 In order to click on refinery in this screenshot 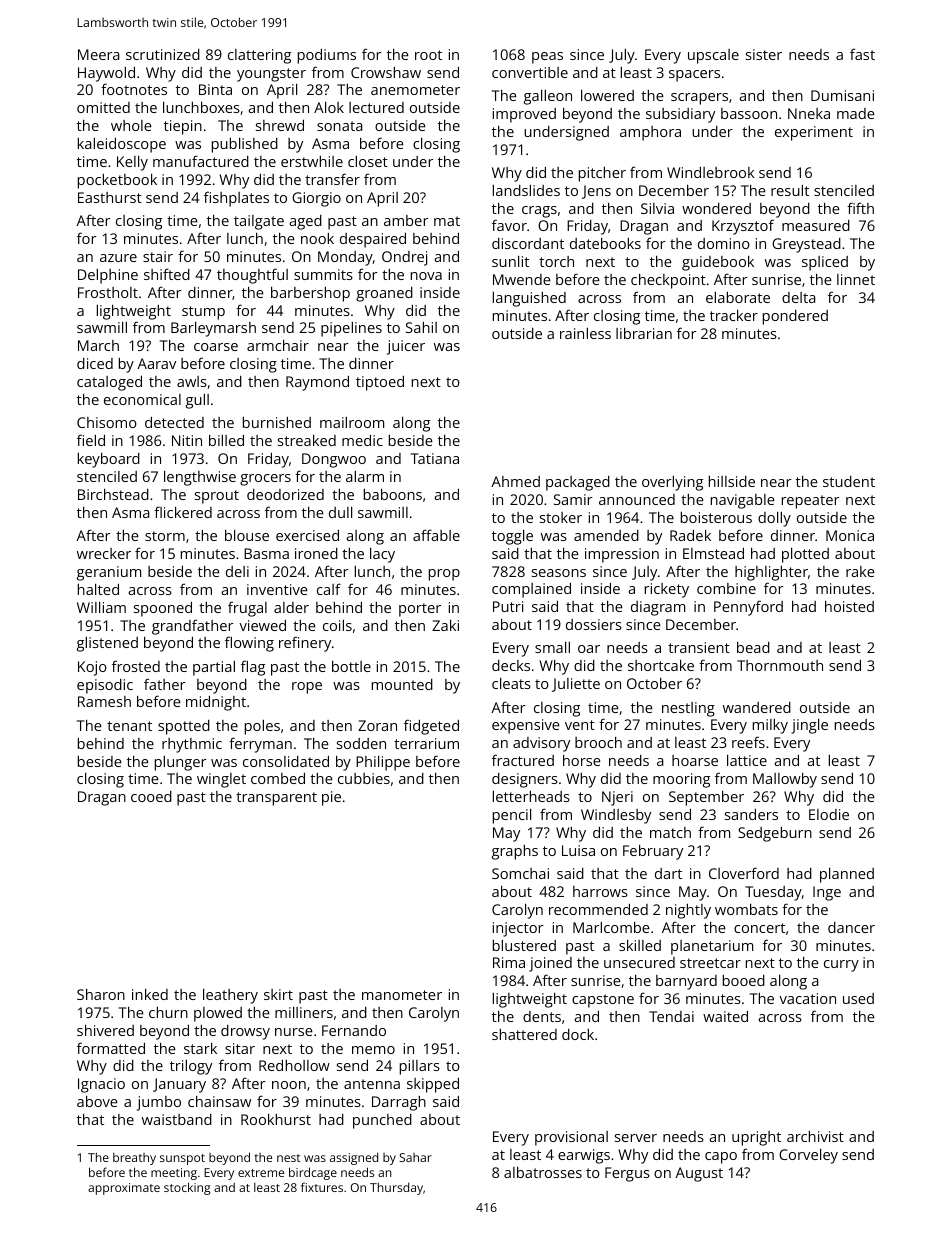, I will do `click(305, 644)`.
